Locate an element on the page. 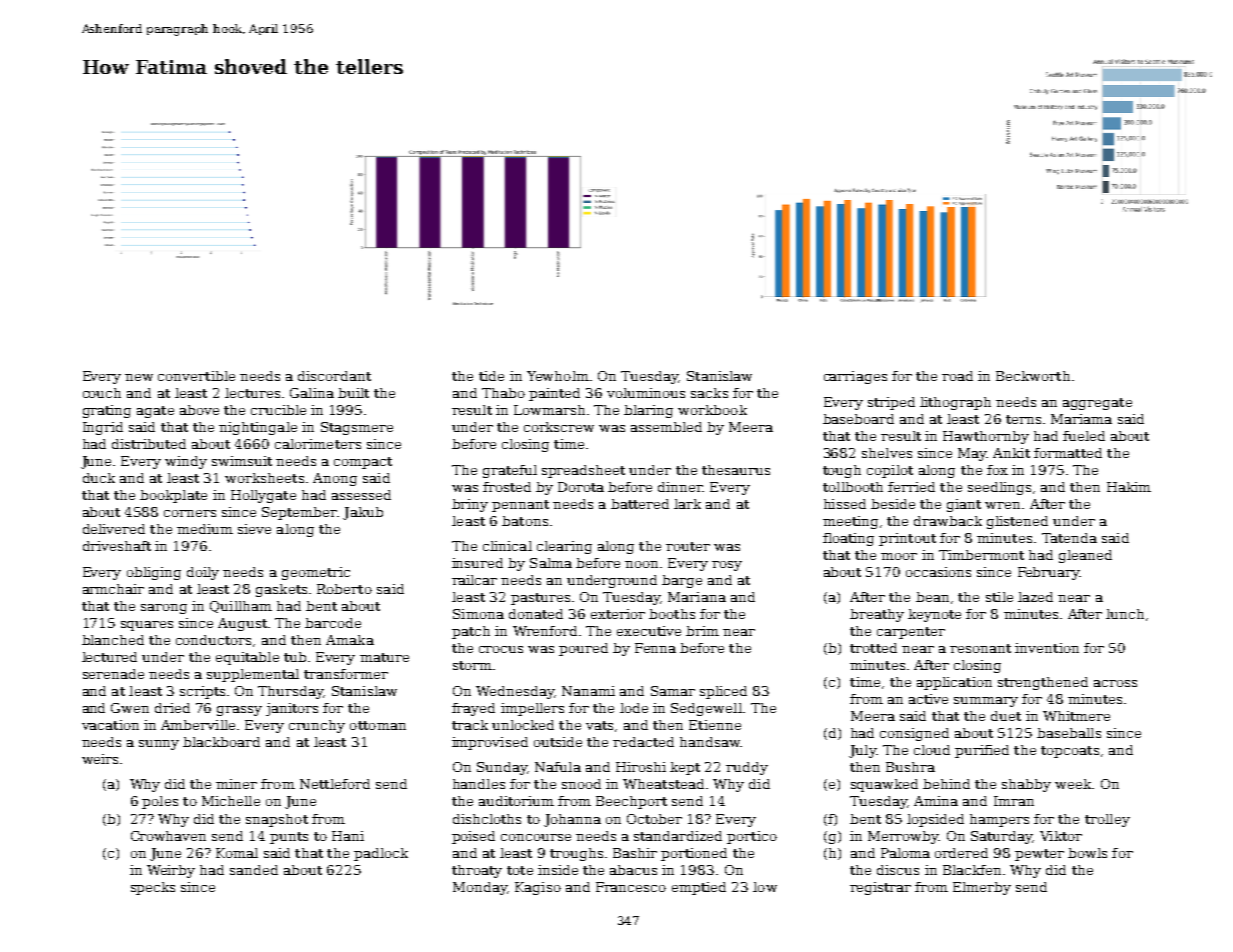 The height and width of the document is (952, 1233). voluminous is located at coordinates (646, 393).
